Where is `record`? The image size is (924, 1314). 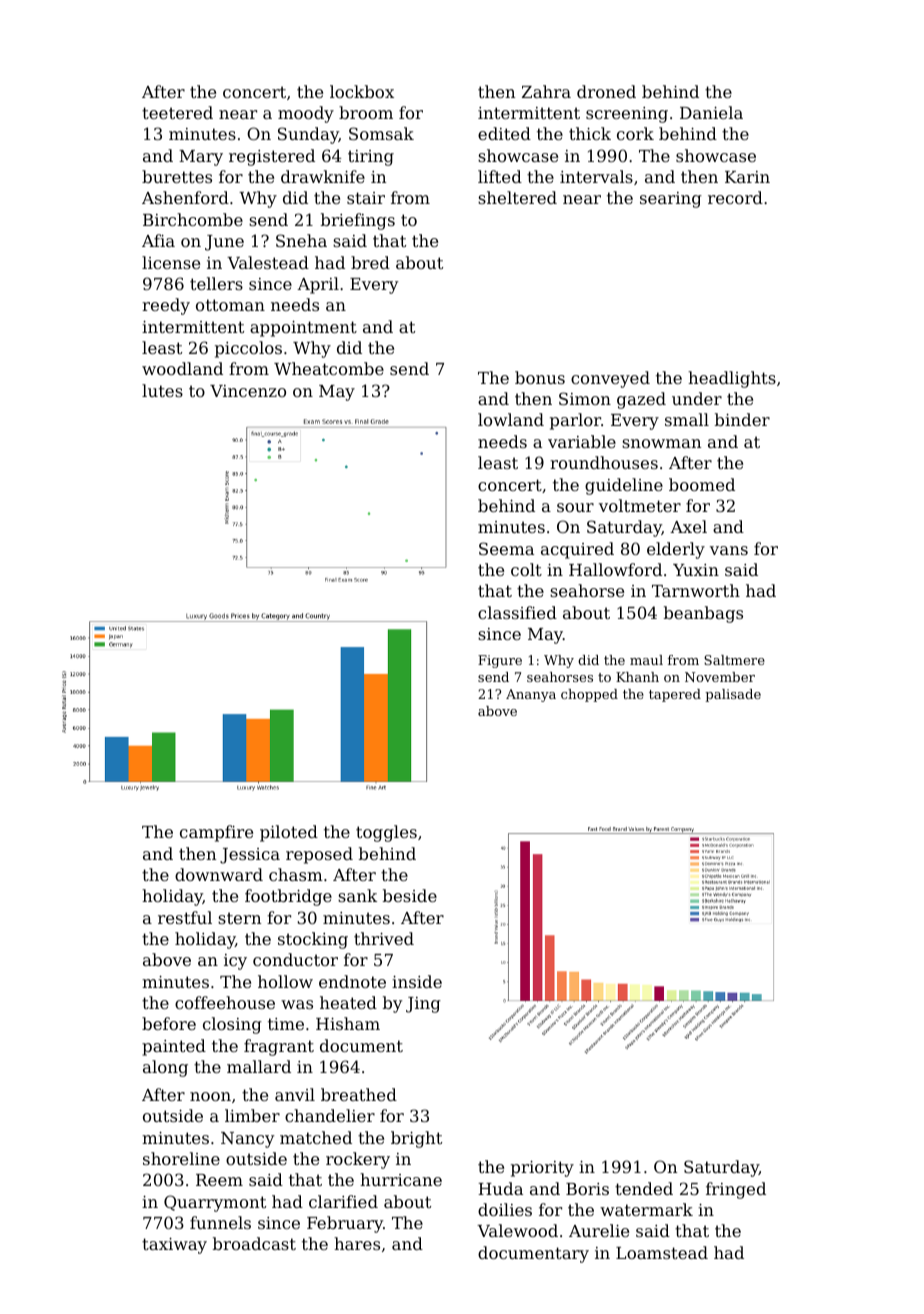
record is located at coordinates (735, 197).
